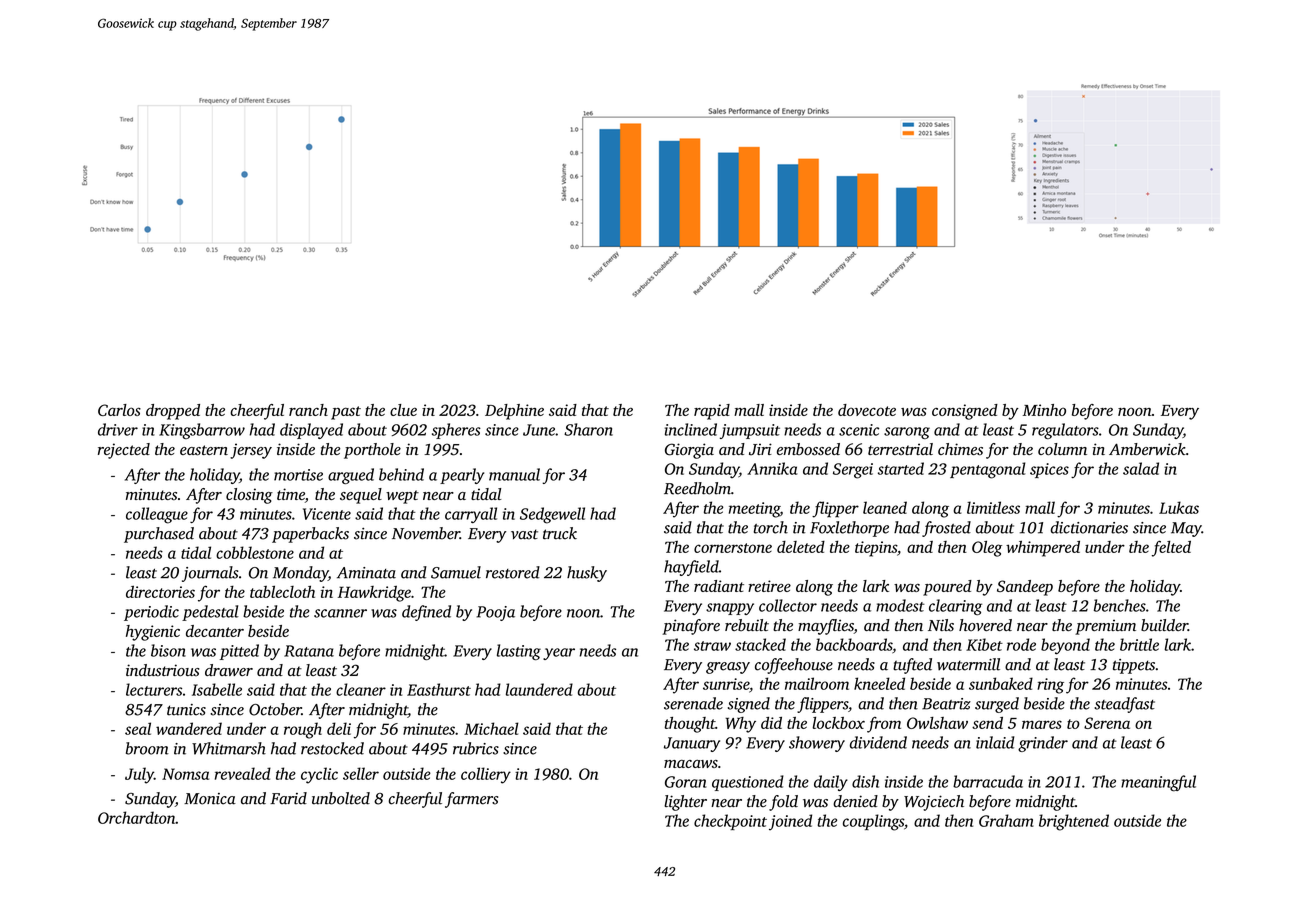 The image size is (1308, 924). Describe the element at coordinates (901, 468) in the screenshot. I see `started` at that location.
